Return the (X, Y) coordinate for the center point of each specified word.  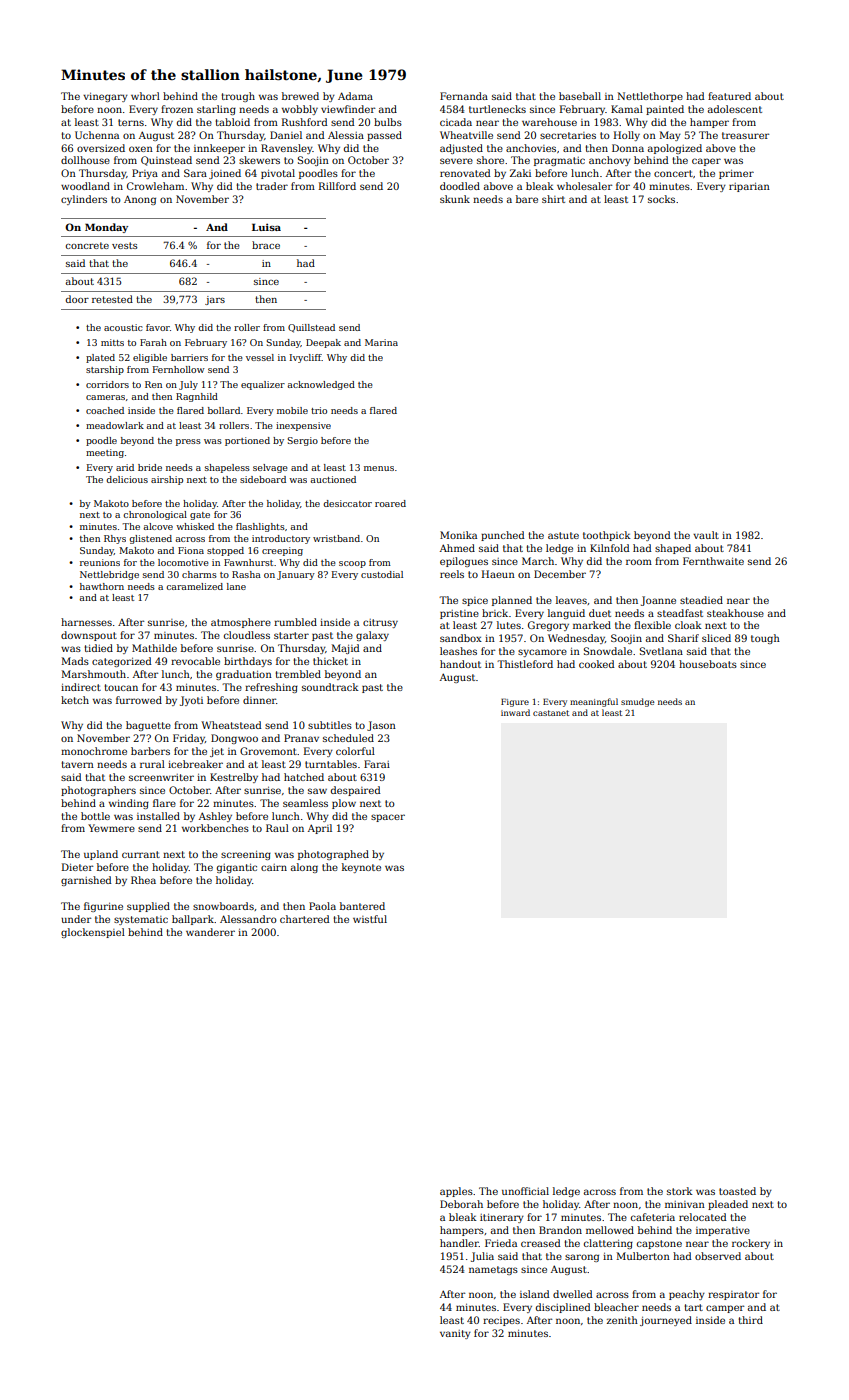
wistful (370, 919)
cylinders (84, 200)
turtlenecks (497, 109)
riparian (749, 187)
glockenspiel (93, 933)
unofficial (525, 1191)
